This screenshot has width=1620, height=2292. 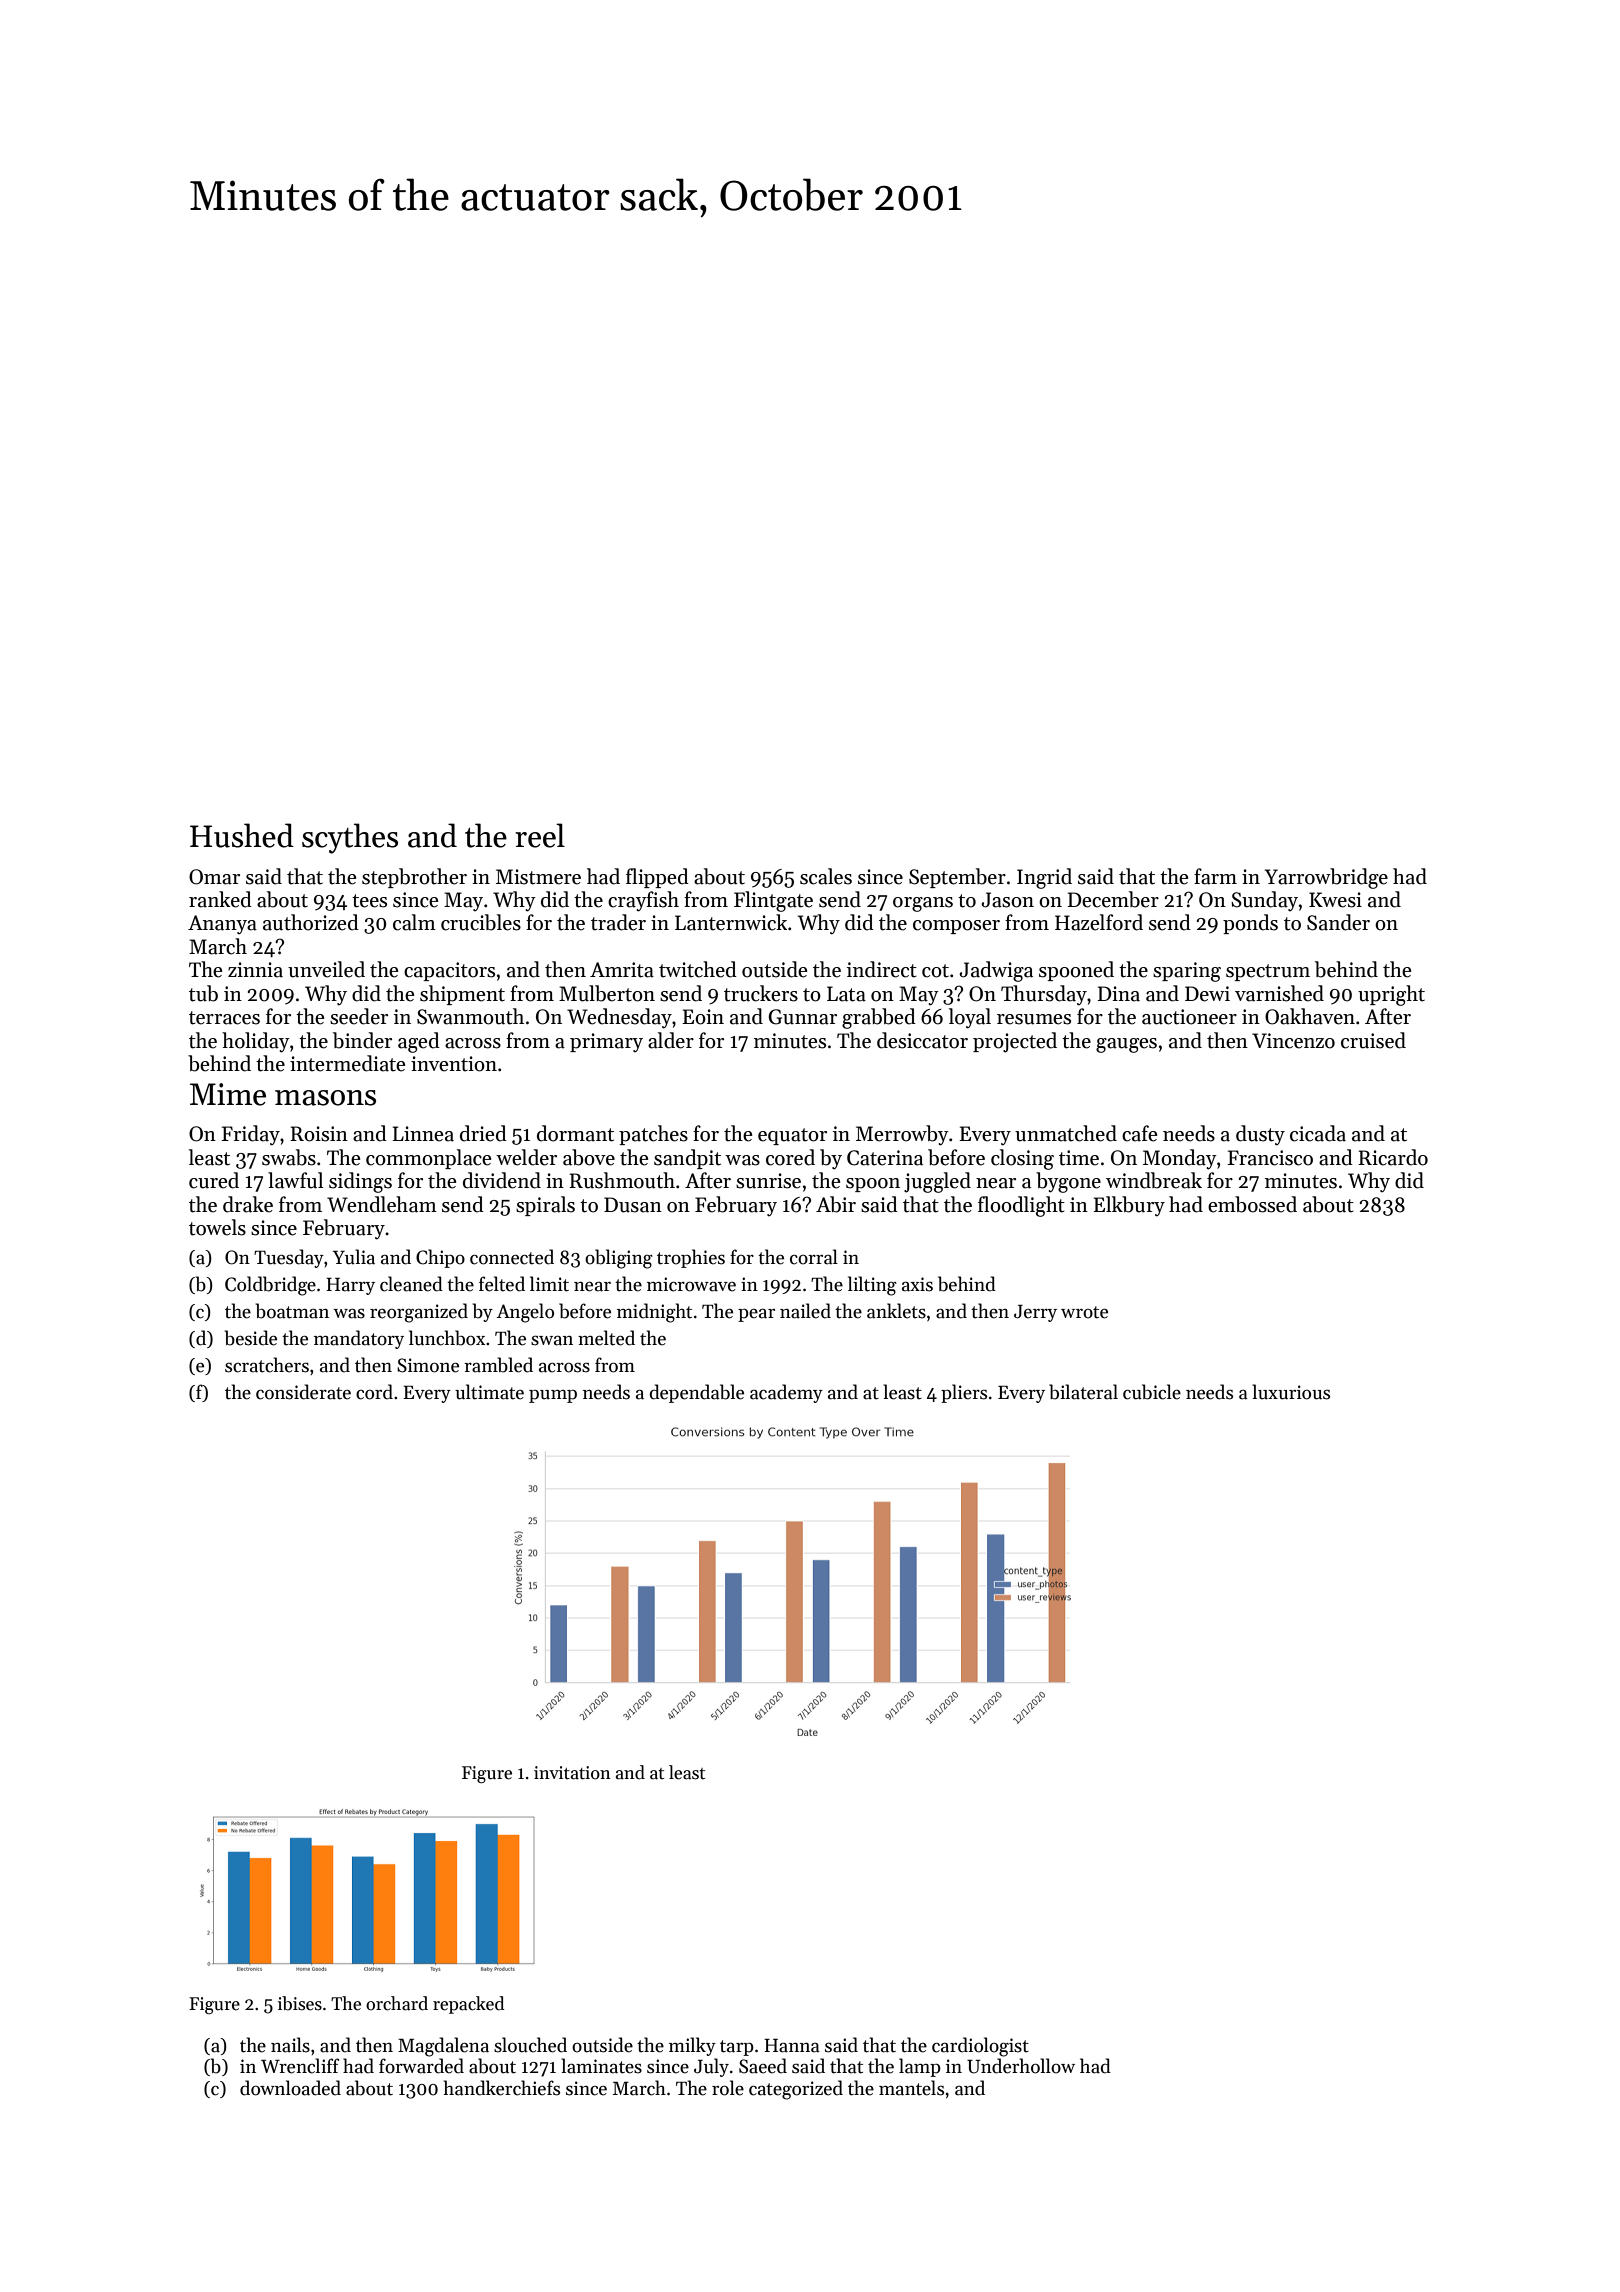 I want to click on downloaded, so click(x=290, y=2088).
